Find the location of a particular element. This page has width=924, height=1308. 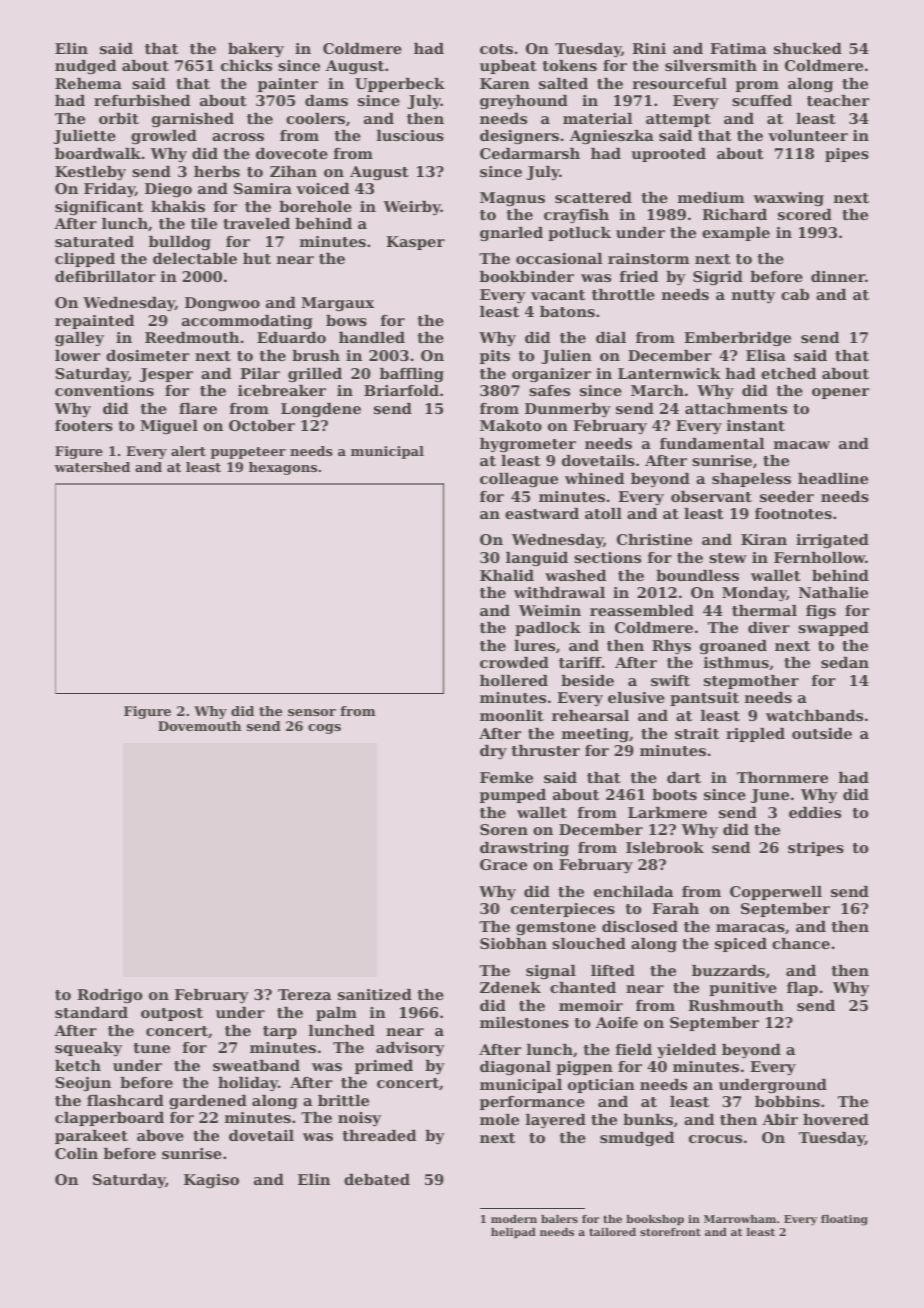

khakis is located at coordinates (178, 206).
